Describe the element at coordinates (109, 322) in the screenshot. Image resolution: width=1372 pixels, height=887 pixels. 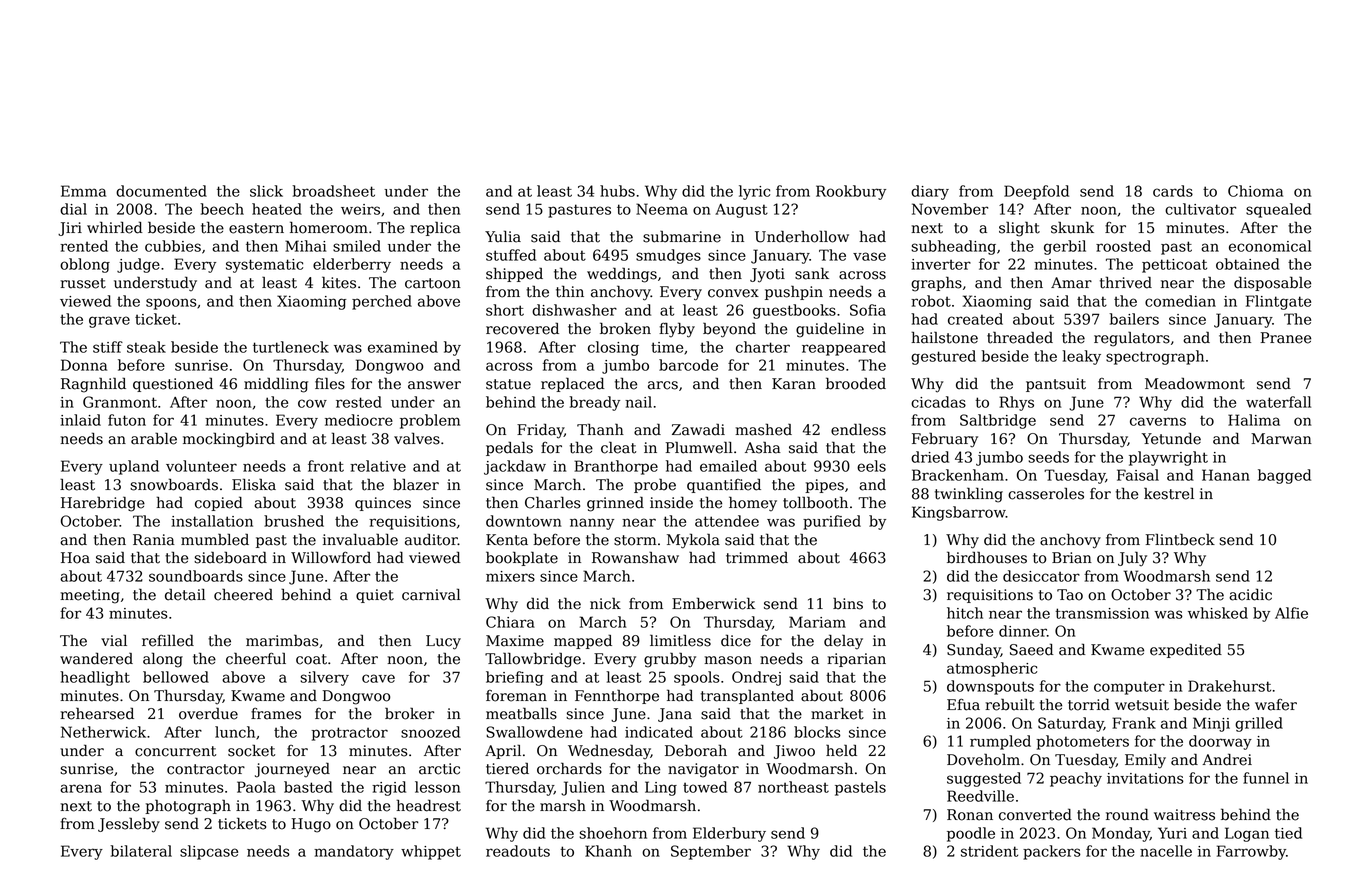
I see `grave` at that location.
